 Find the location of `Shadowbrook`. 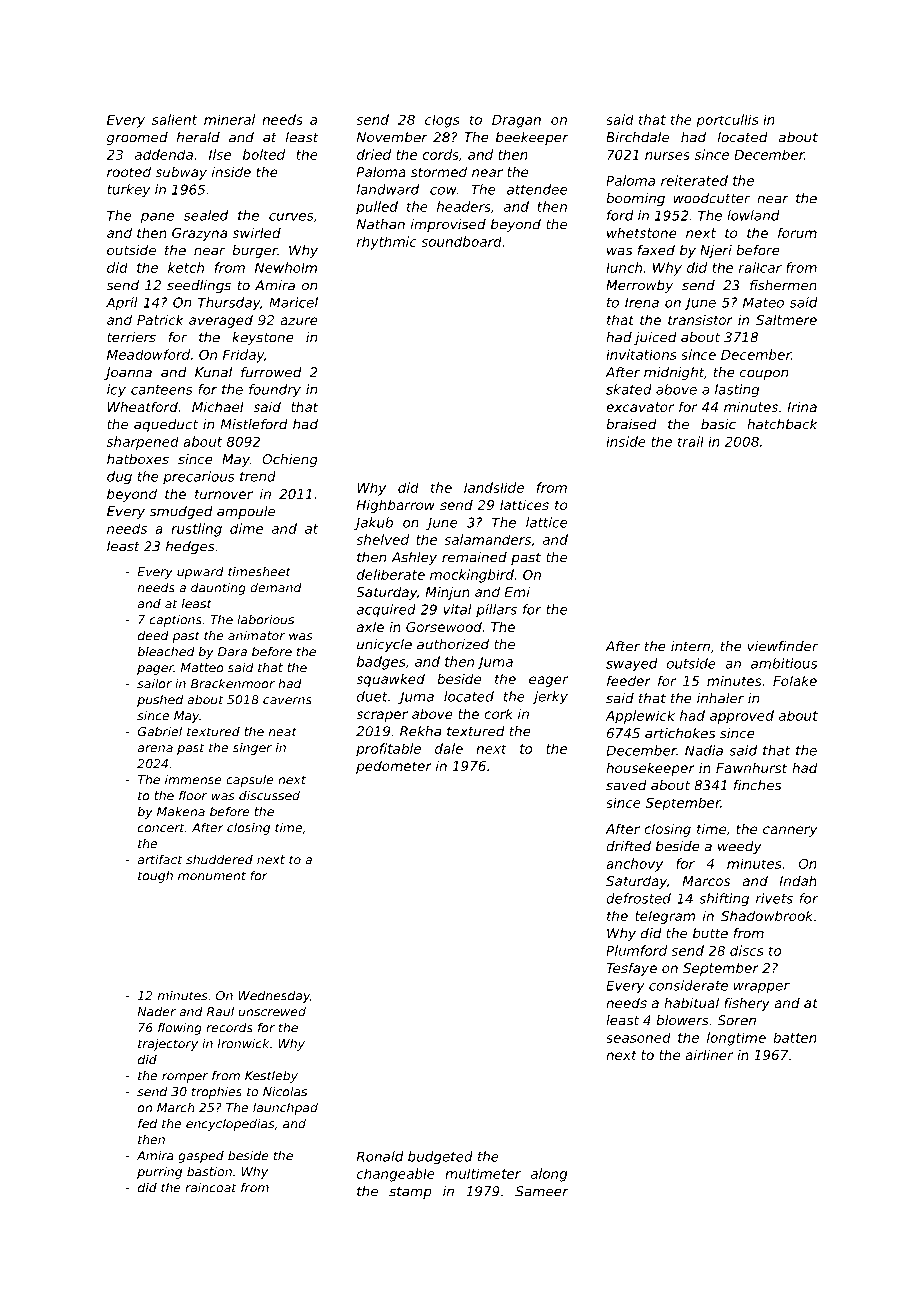

Shadowbrook is located at coordinates (767, 915).
